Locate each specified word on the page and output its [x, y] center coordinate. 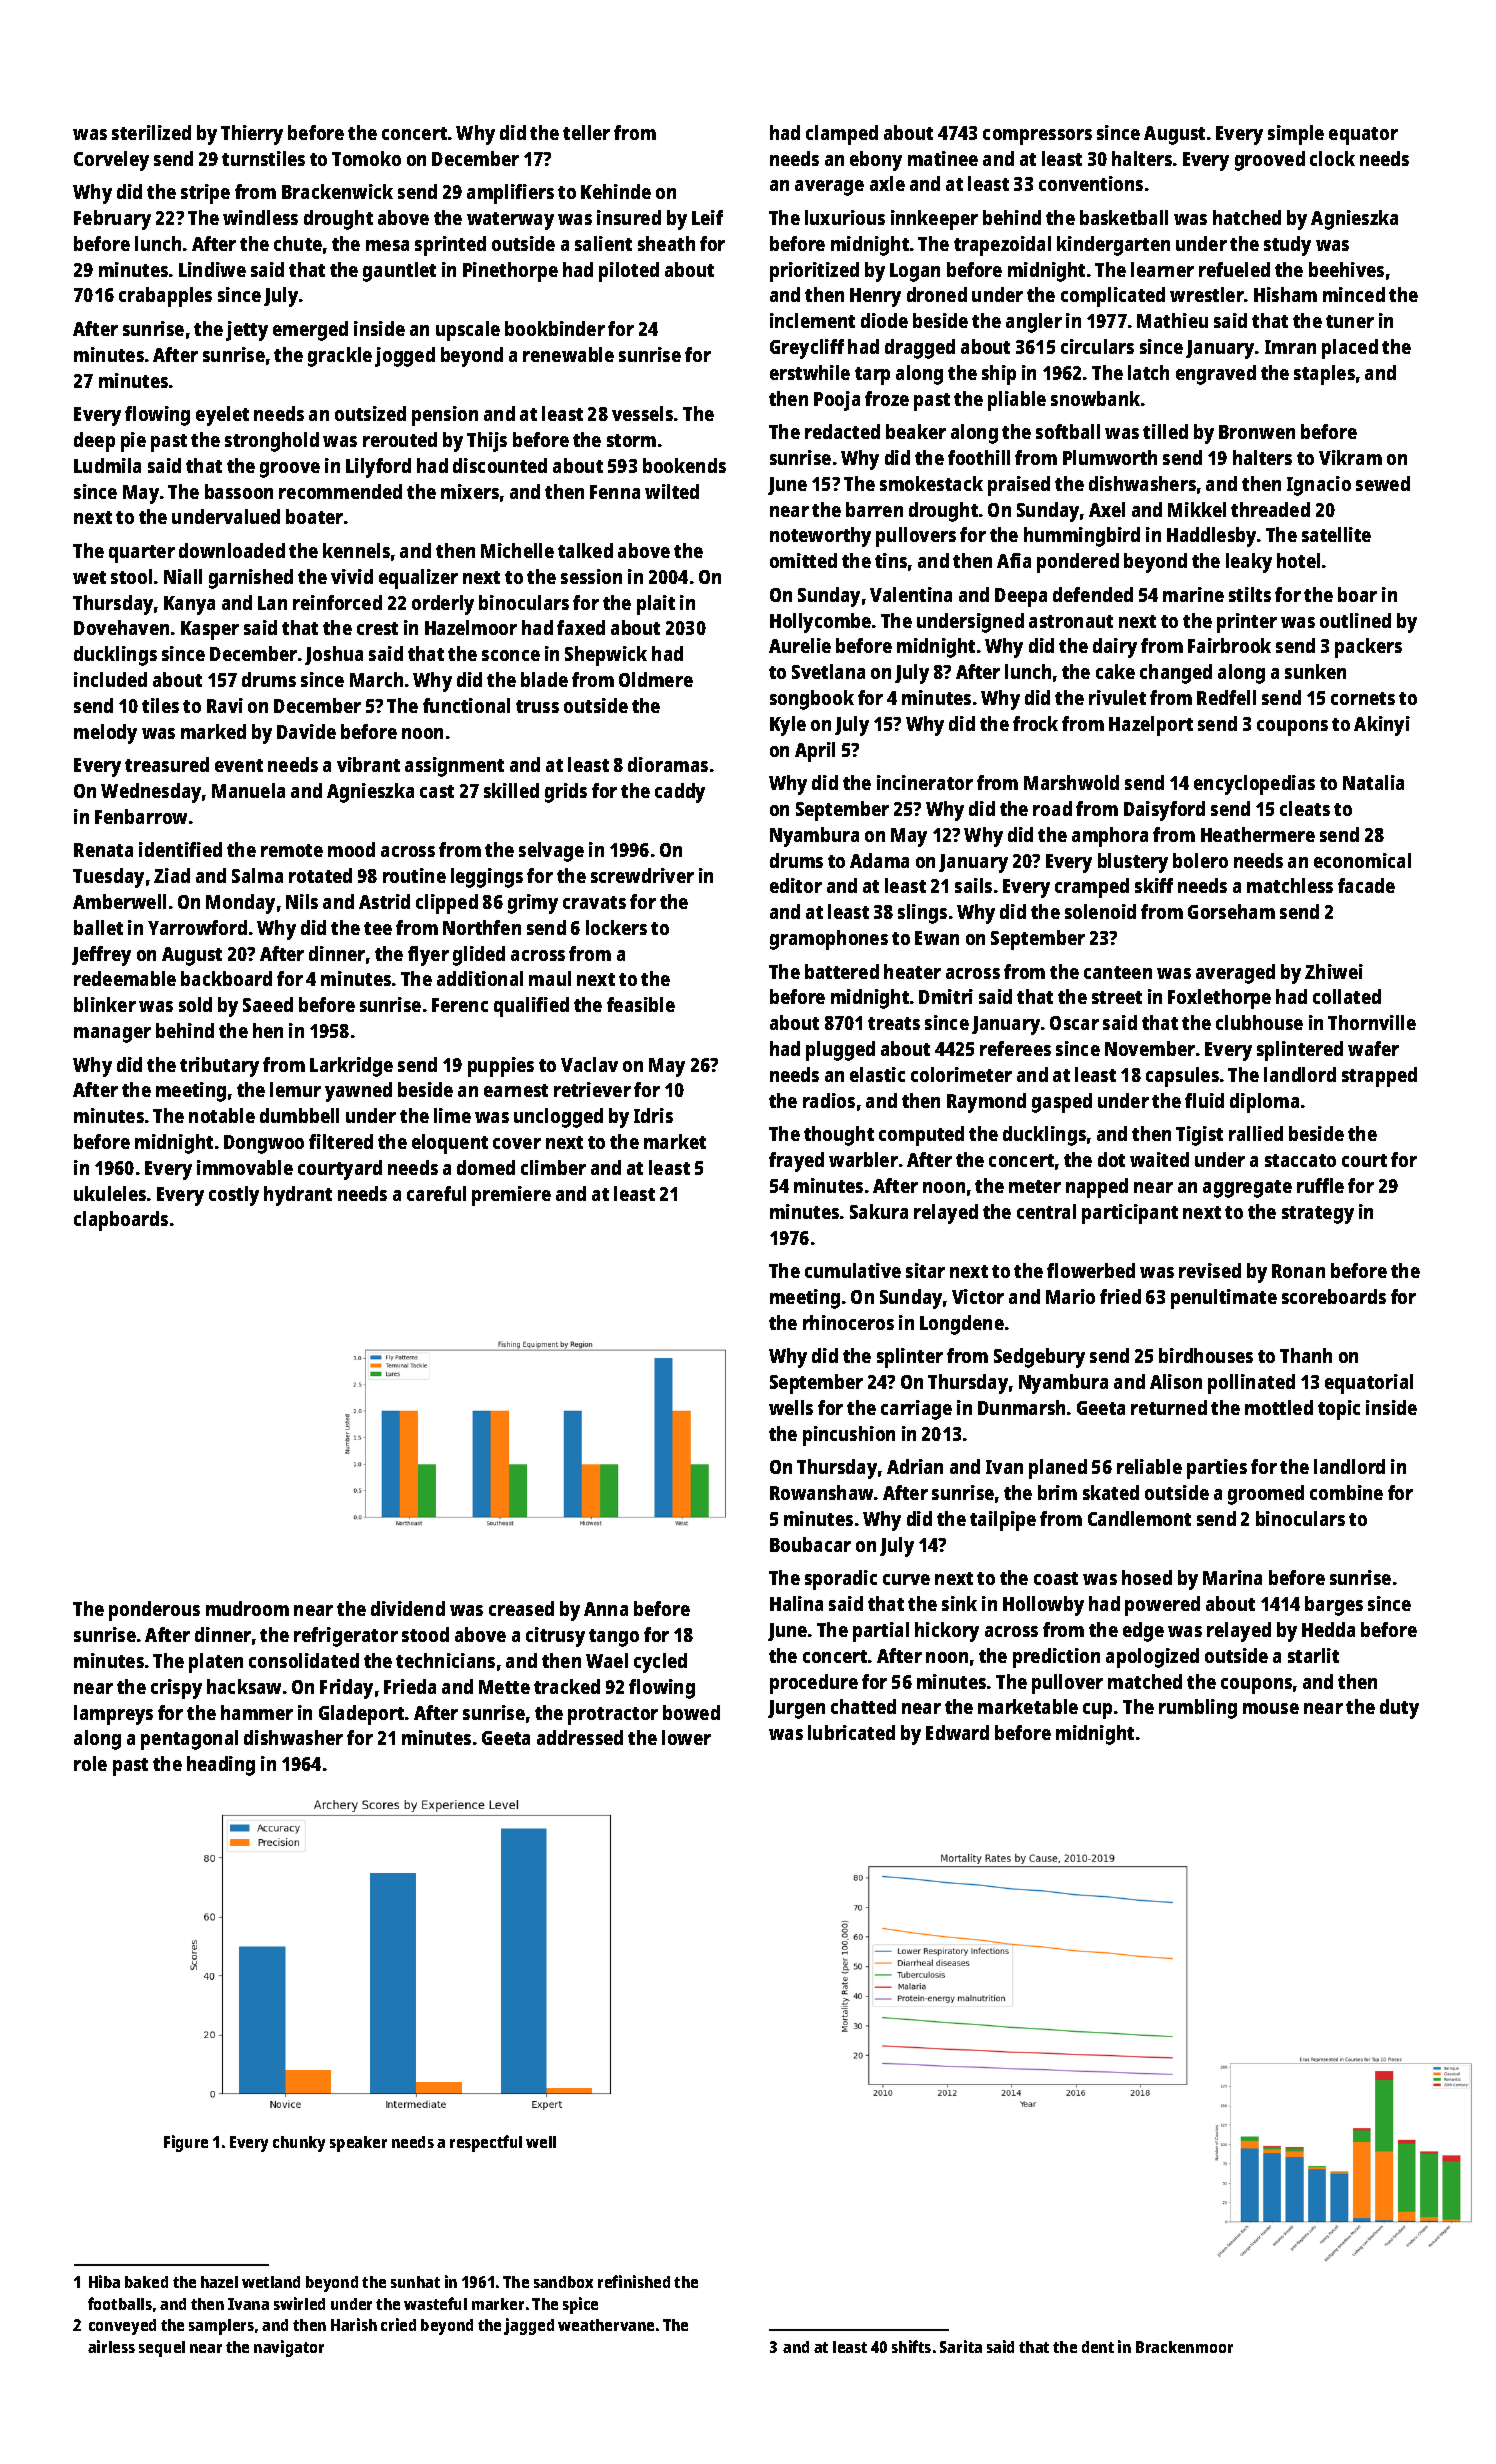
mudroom [247, 1608]
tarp [872, 376]
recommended [340, 491]
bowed [691, 1712]
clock [1332, 158]
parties [1217, 1469]
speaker [358, 2144]
